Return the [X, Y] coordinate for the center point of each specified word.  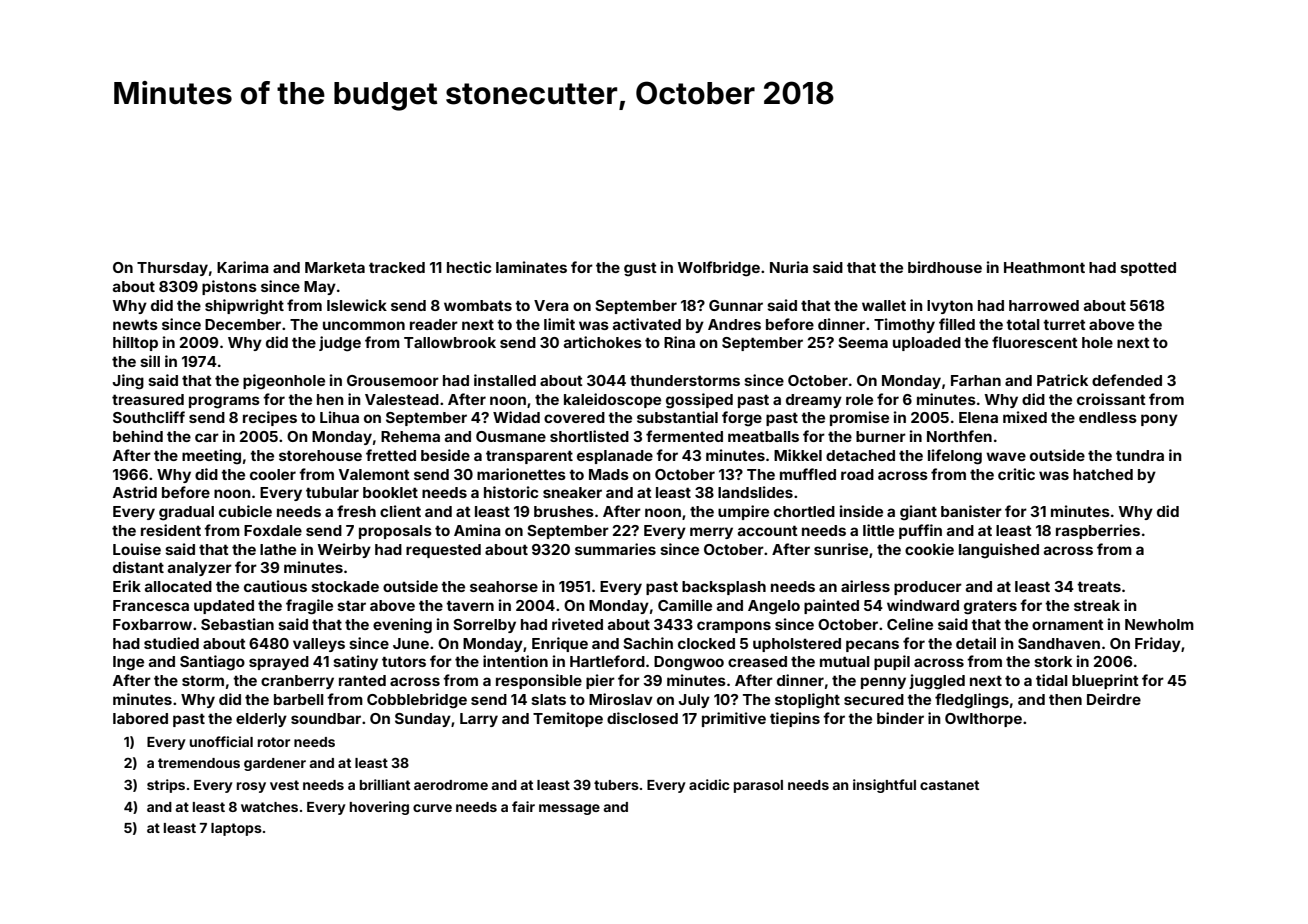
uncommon [364, 325]
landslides [755, 492]
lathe [278, 549]
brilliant [385, 784]
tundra [1140, 455]
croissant [1111, 399]
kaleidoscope [612, 400]
